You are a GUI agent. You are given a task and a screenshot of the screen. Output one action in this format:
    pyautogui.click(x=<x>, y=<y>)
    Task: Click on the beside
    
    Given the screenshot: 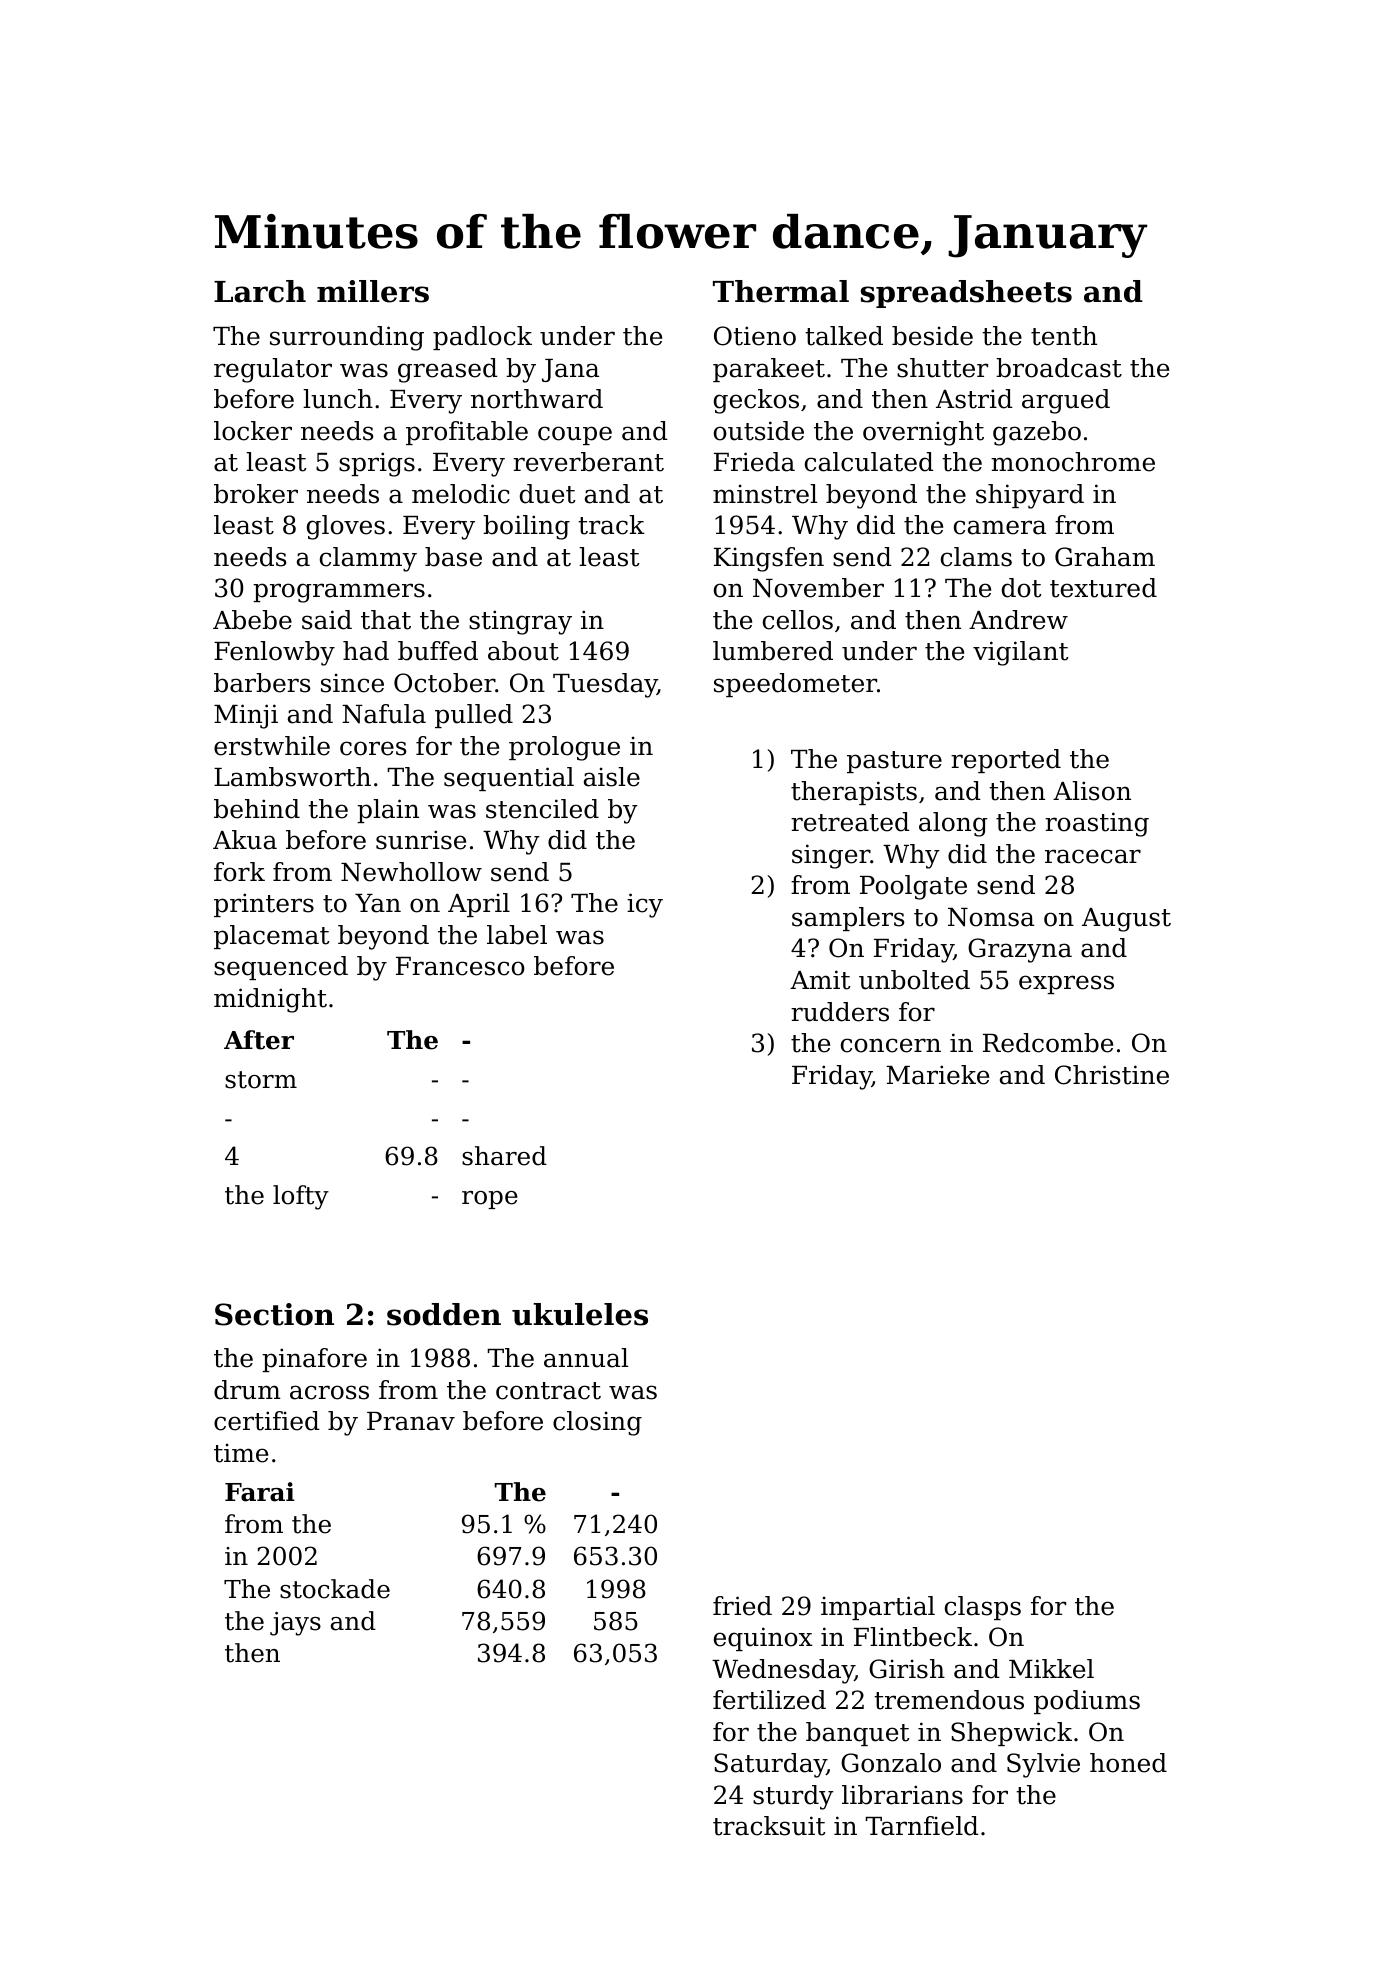 What is the action you would take?
    pyautogui.click(x=932, y=336)
